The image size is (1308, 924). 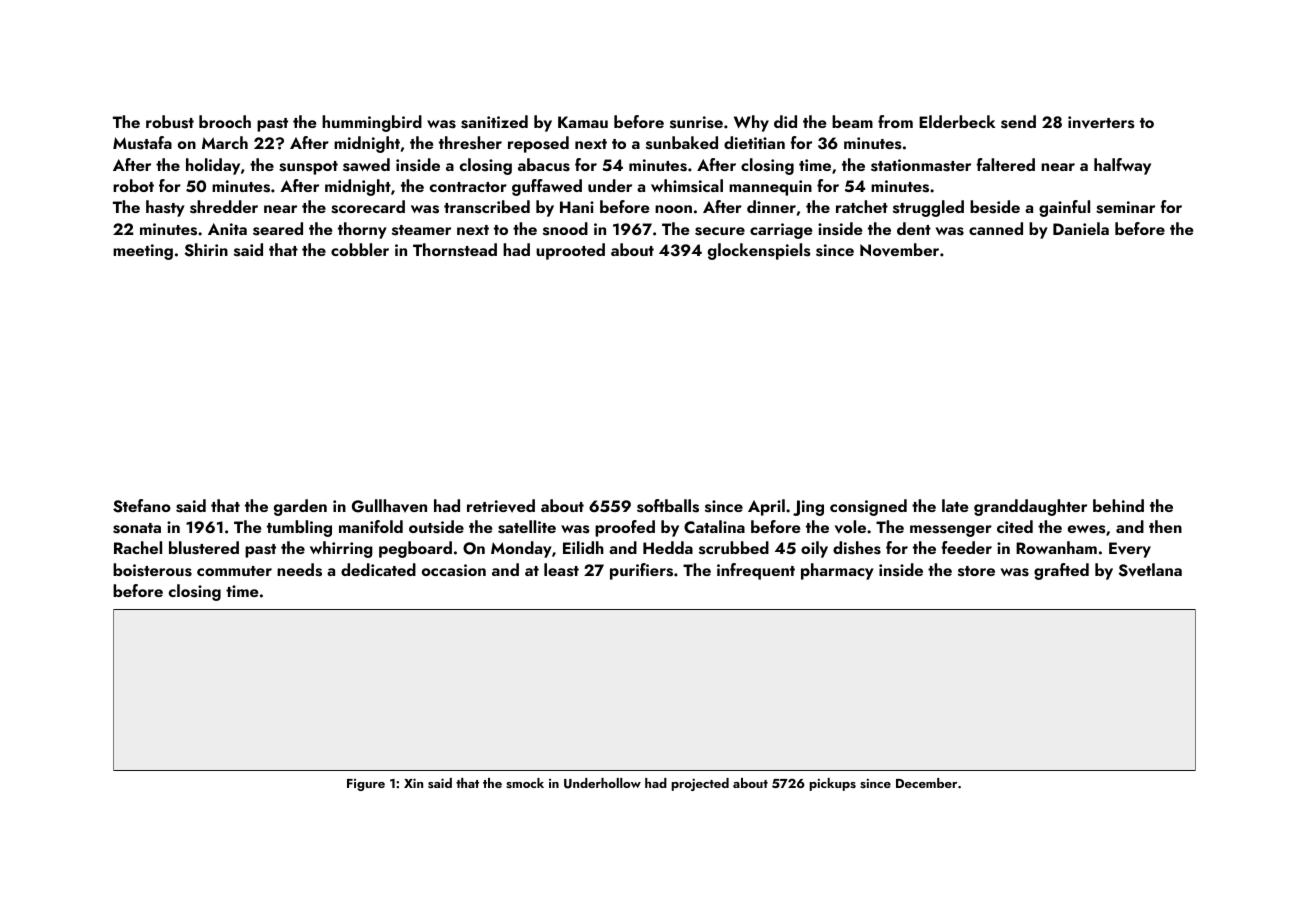 I want to click on projected, so click(x=700, y=784).
